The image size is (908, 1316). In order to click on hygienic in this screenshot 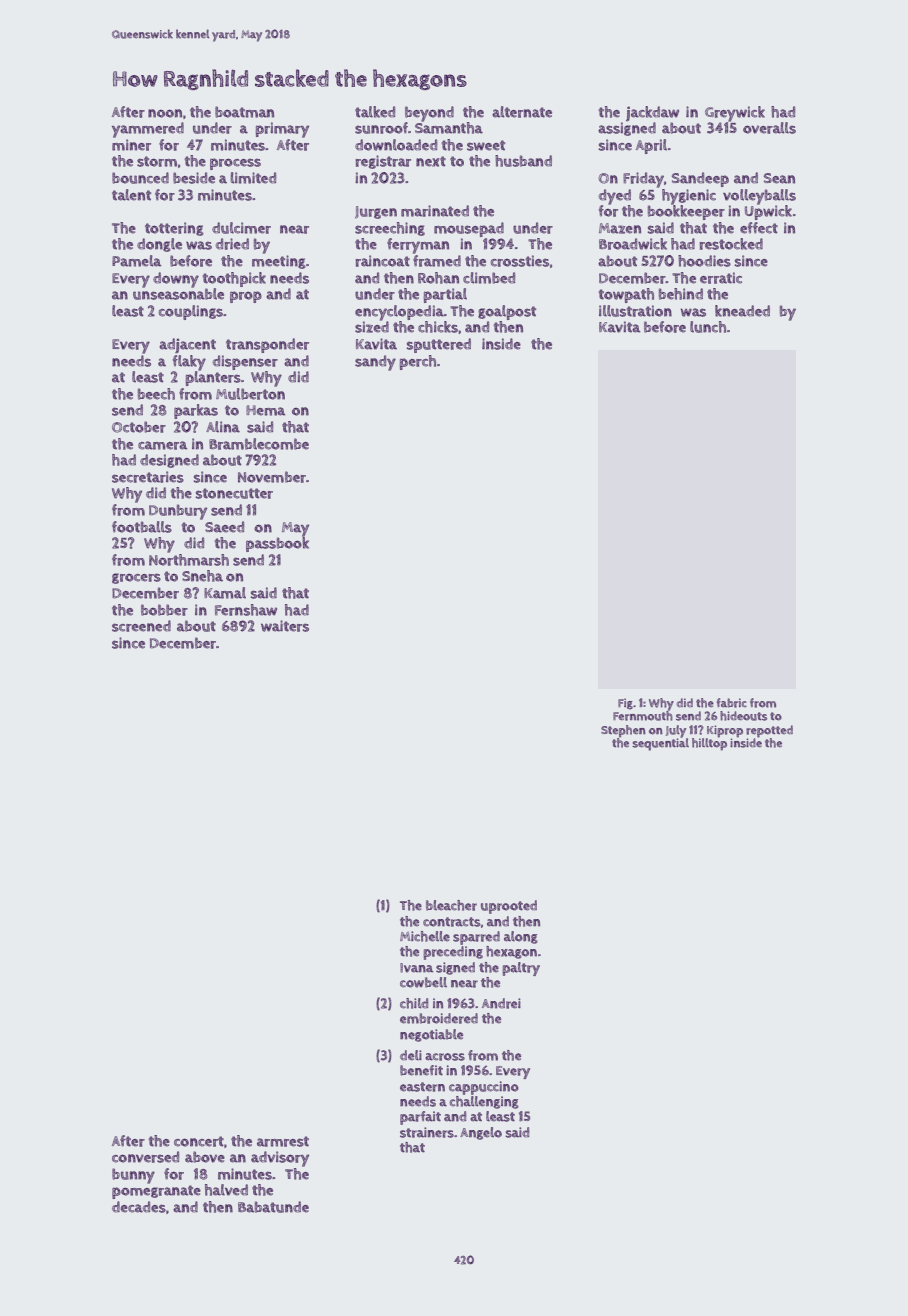, I will do `click(689, 197)`.
